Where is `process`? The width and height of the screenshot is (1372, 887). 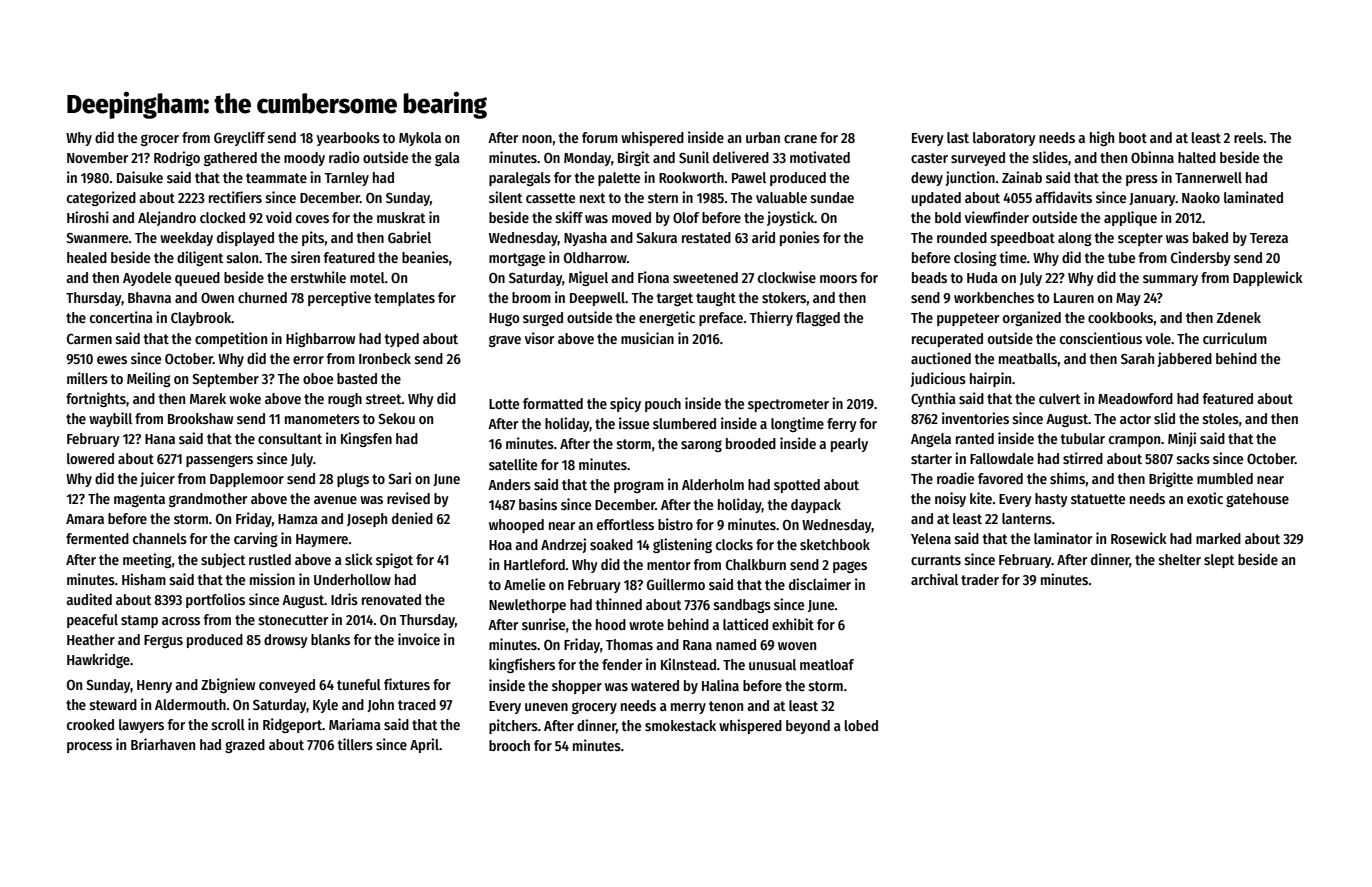
process is located at coordinates (89, 747).
